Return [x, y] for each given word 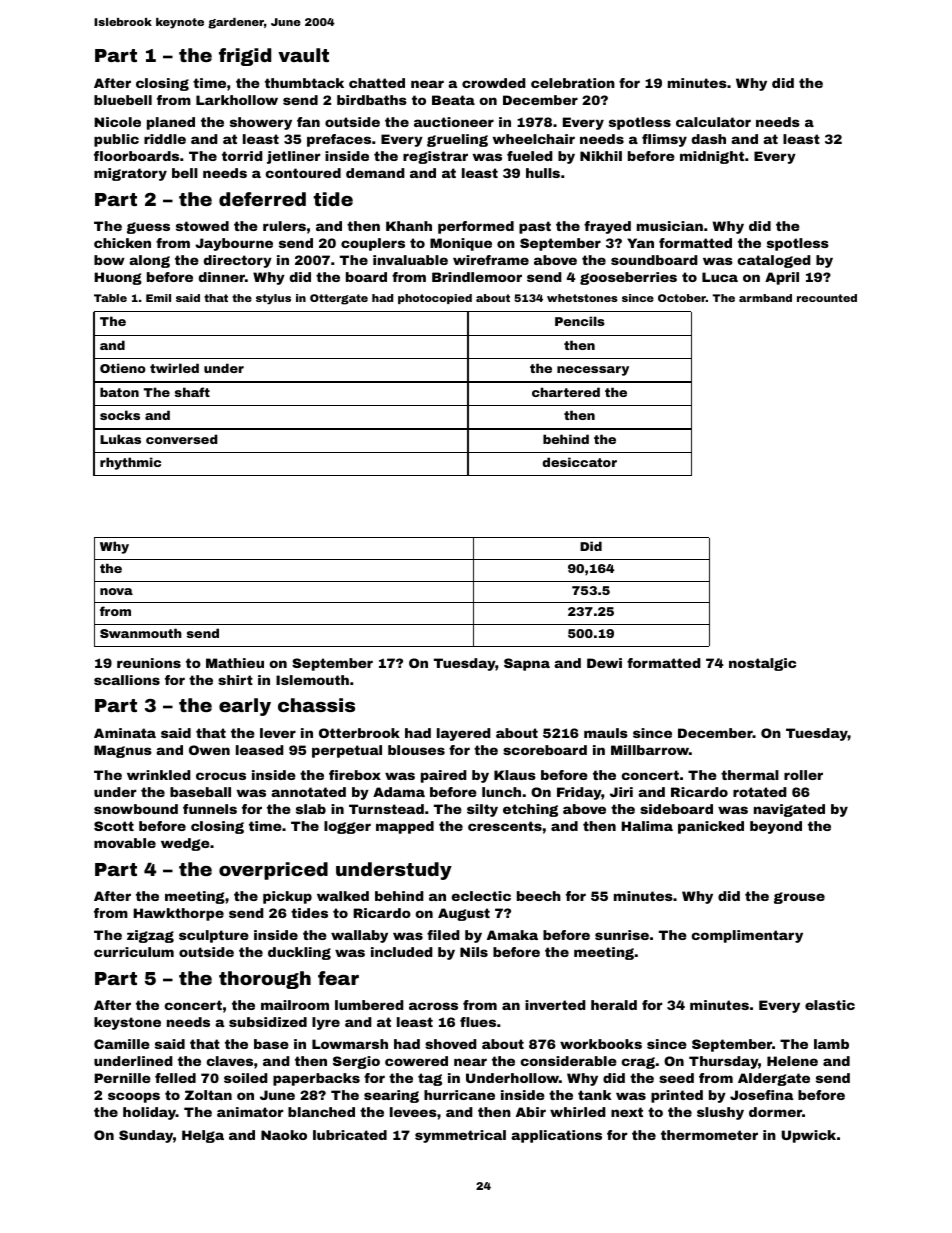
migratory [130, 174]
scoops [134, 1097]
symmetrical [460, 1136]
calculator [713, 122]
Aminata [125, 733]
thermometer [709, 1135]
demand [375, 173]
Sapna [527, 664]
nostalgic [762, 664]
